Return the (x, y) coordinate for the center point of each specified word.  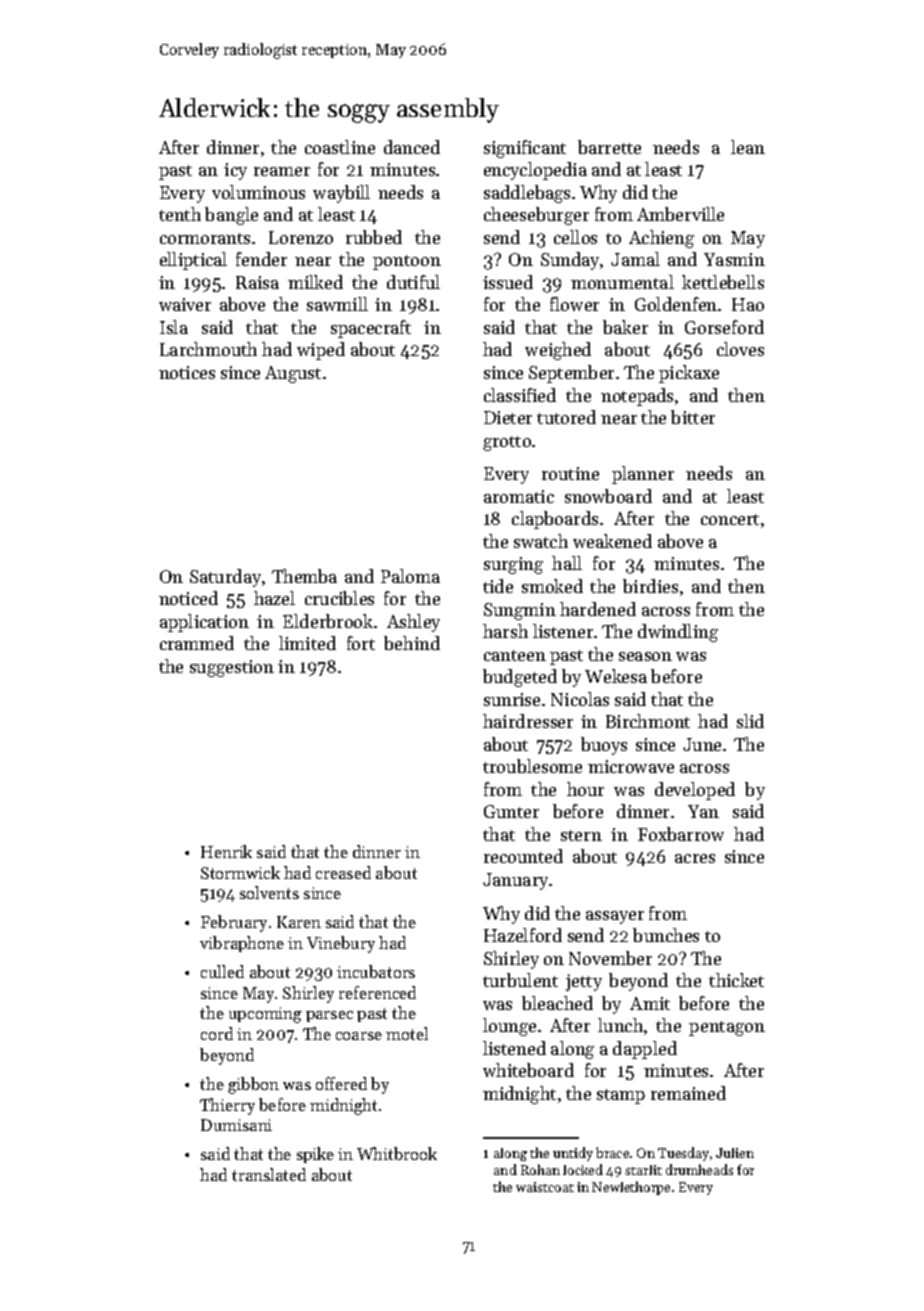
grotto (507, 443)
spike (315, 1155)
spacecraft (371, 329)
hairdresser (528, 721)
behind (412, 643)
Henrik (226, 851)
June (702, 744)
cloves (740, 349)
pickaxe (689, 374)
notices (187, 372)
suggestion (232, 668)
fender (261, 259)
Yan (703, 811)
